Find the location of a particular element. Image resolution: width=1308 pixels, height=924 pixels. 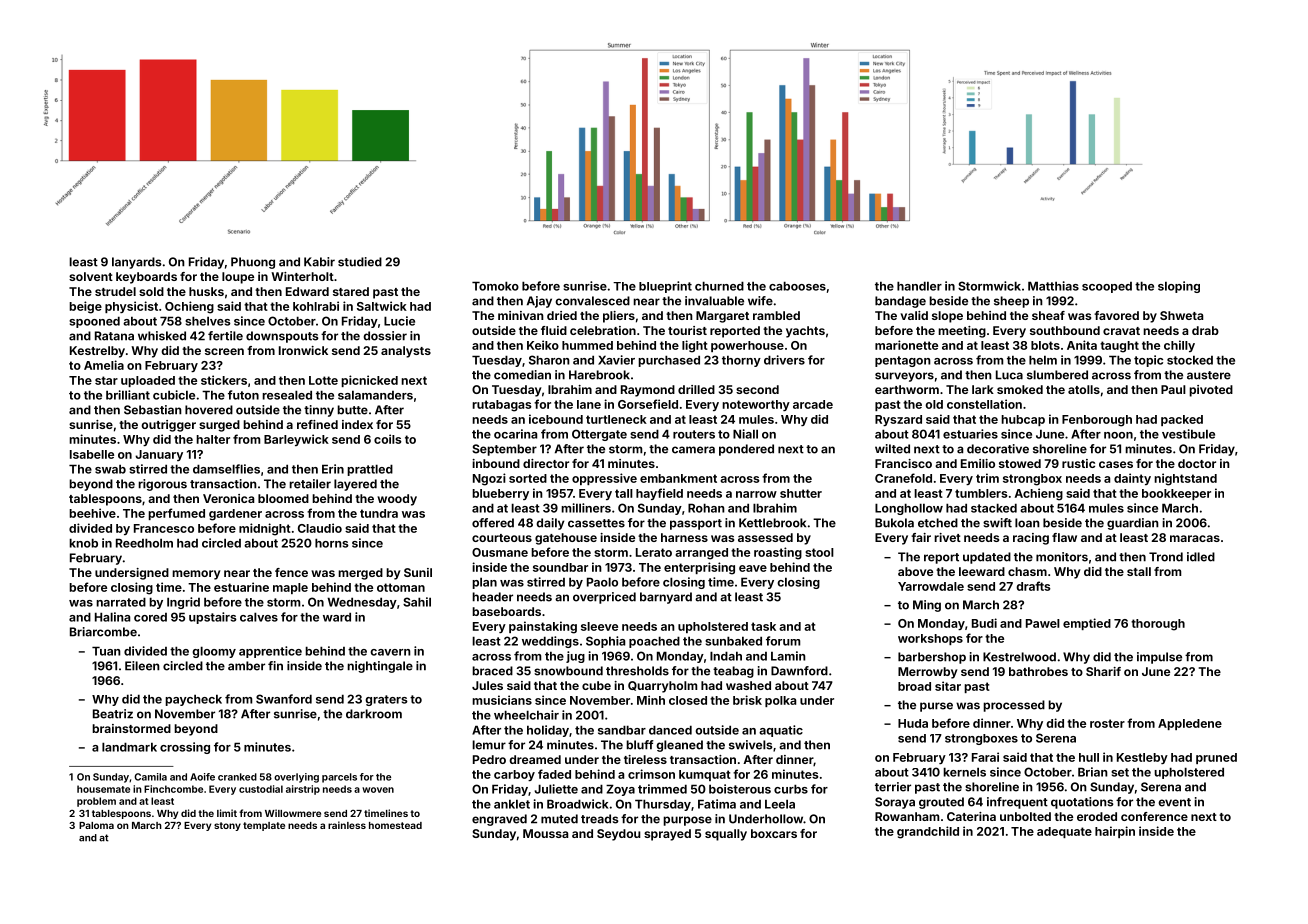

swab is located at coordinates (110, 469).
